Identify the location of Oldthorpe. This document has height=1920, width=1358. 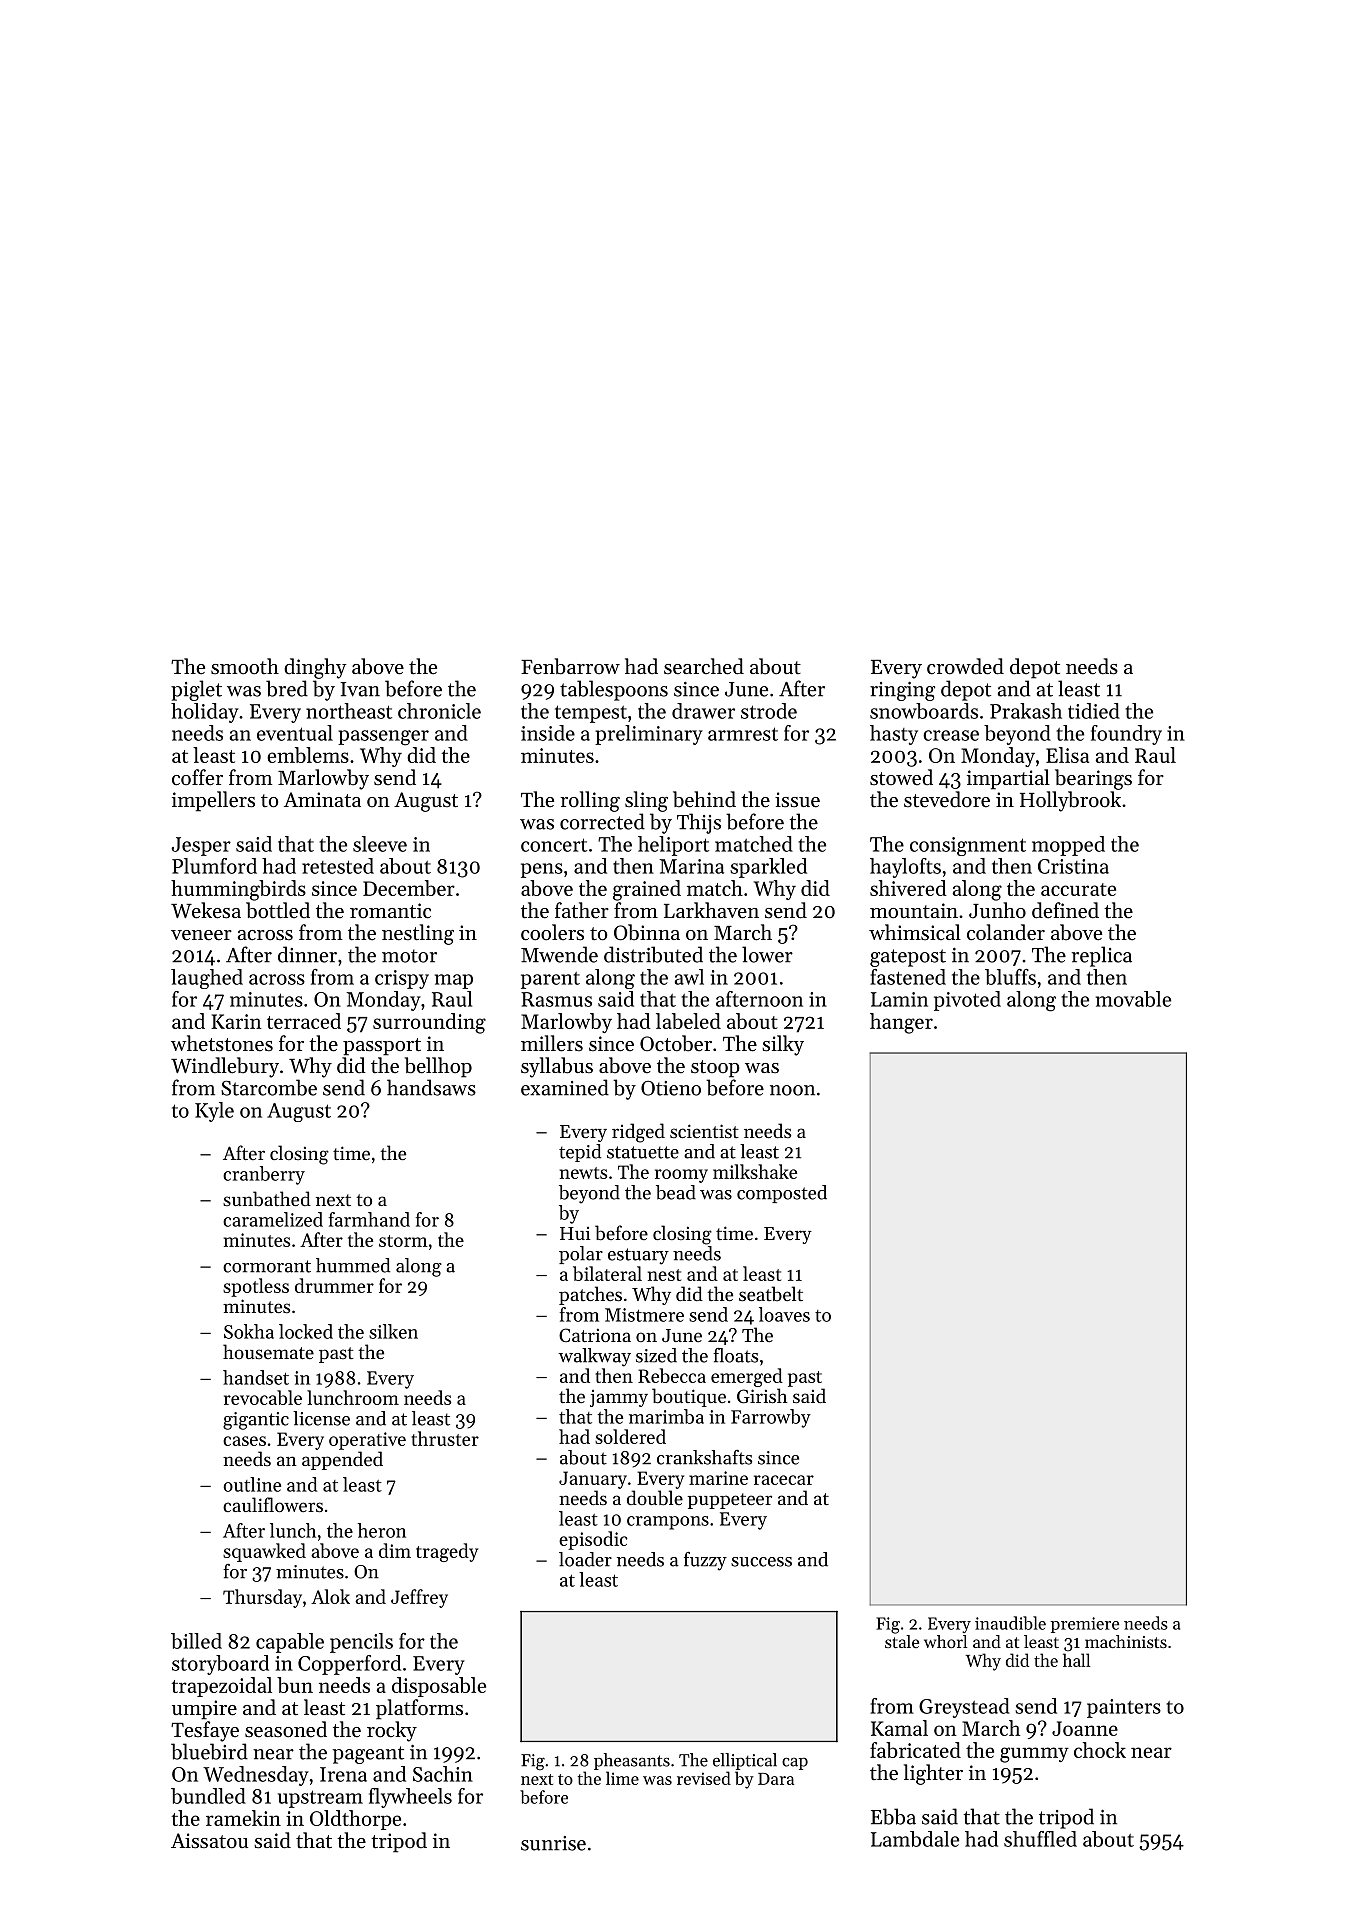
(355, 1820).
